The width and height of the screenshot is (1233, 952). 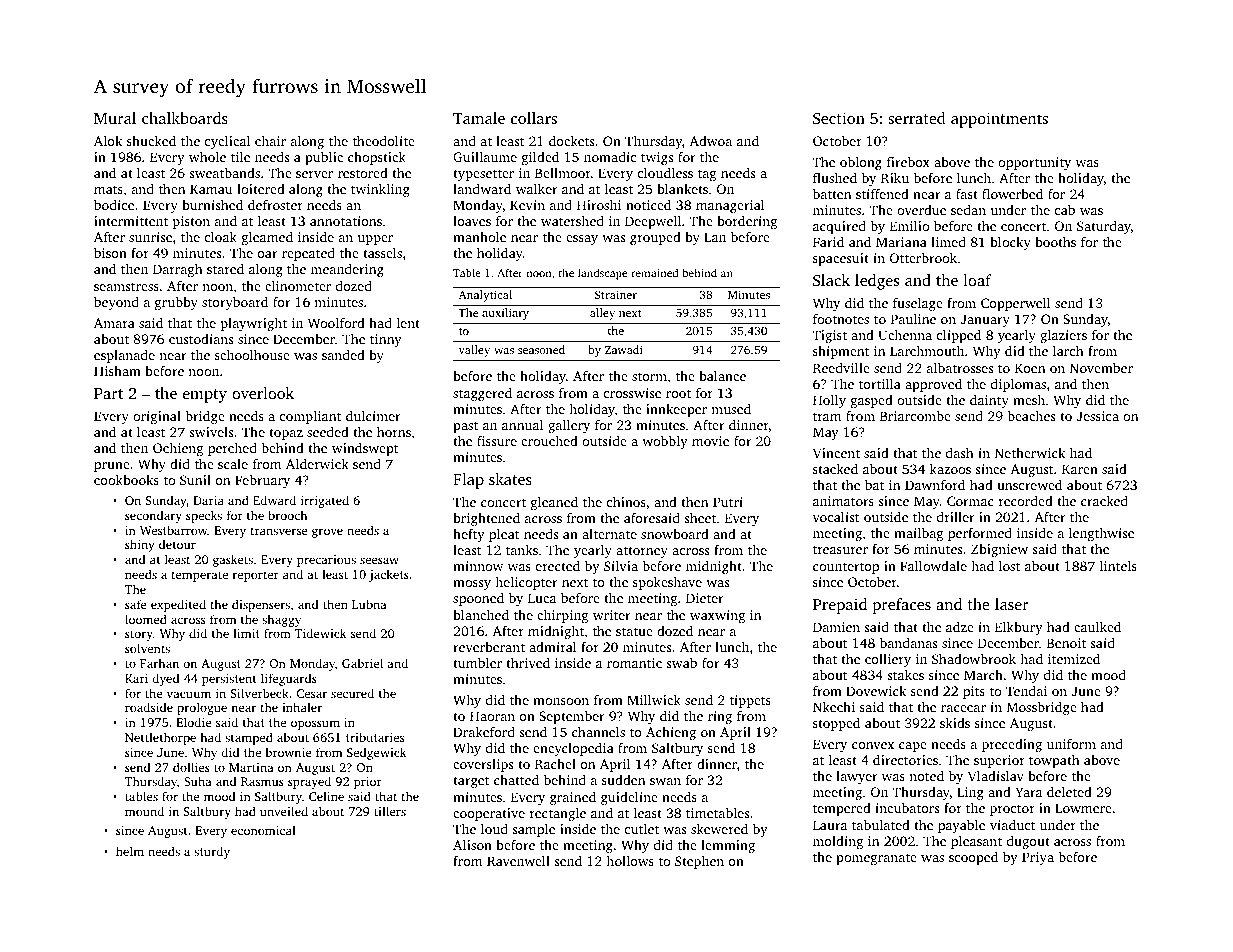 What do you see at coordinates (1101, 368) in the screenshot?
I see `November` at bounding box center [1101, 368].
